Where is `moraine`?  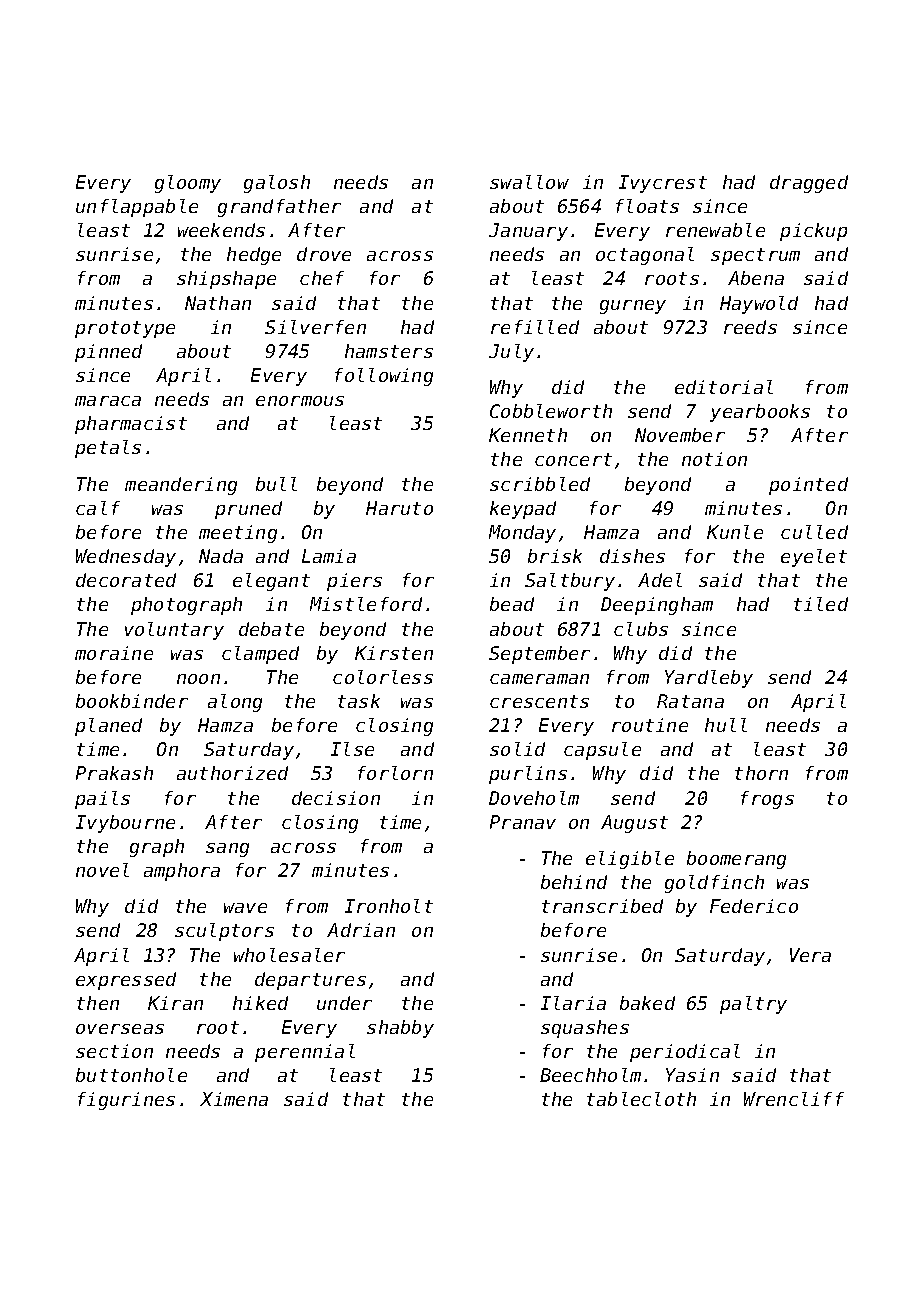 moraine is located at coordinates (114, 653).
